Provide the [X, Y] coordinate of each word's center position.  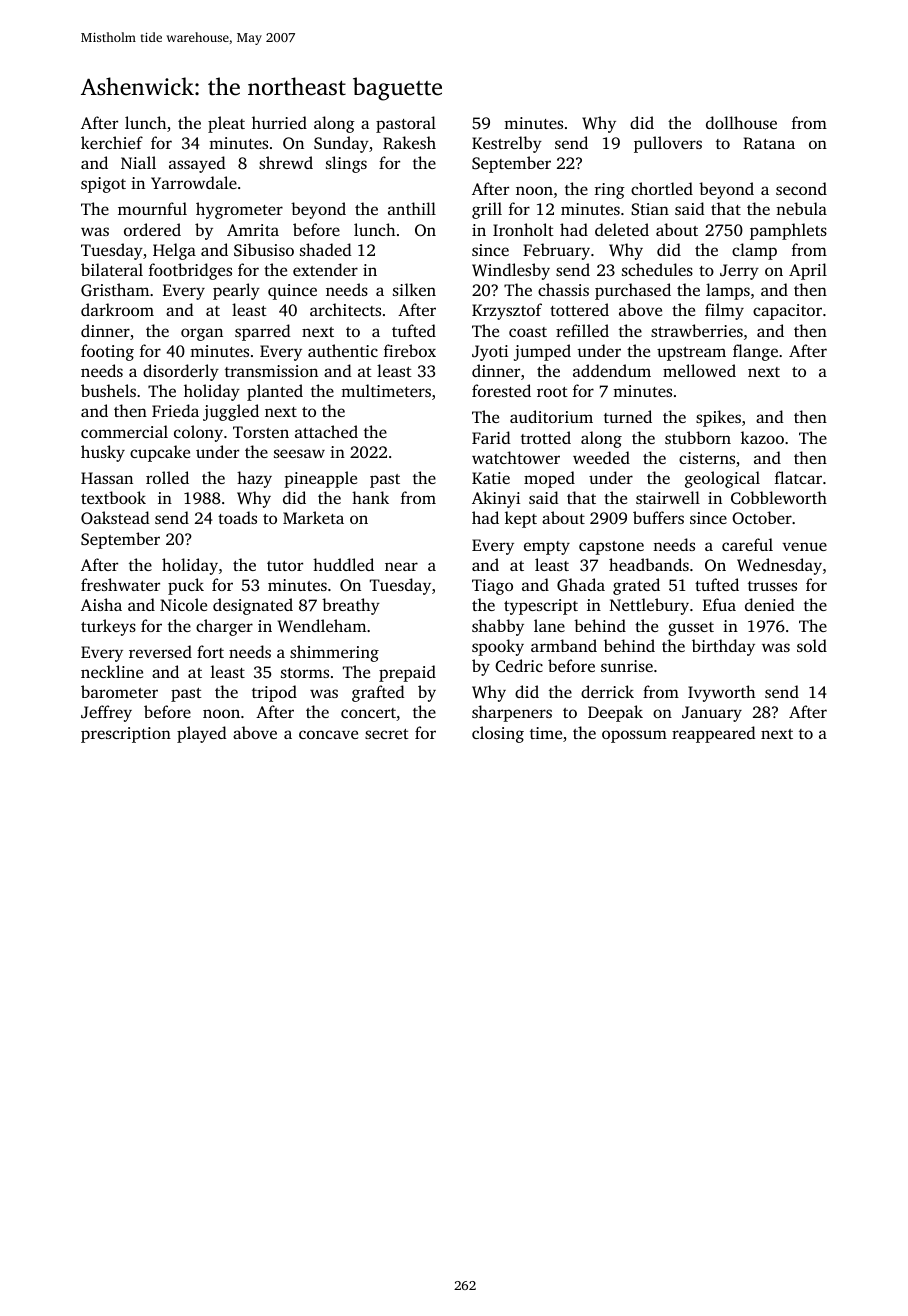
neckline [112, 671]
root [552, 392]
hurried [279, 122]
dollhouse [741, 122]
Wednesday [779, 566]
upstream [691, 354]
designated [253, 606]
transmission [271, 371]
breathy [351, 606]
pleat [226, 124]
